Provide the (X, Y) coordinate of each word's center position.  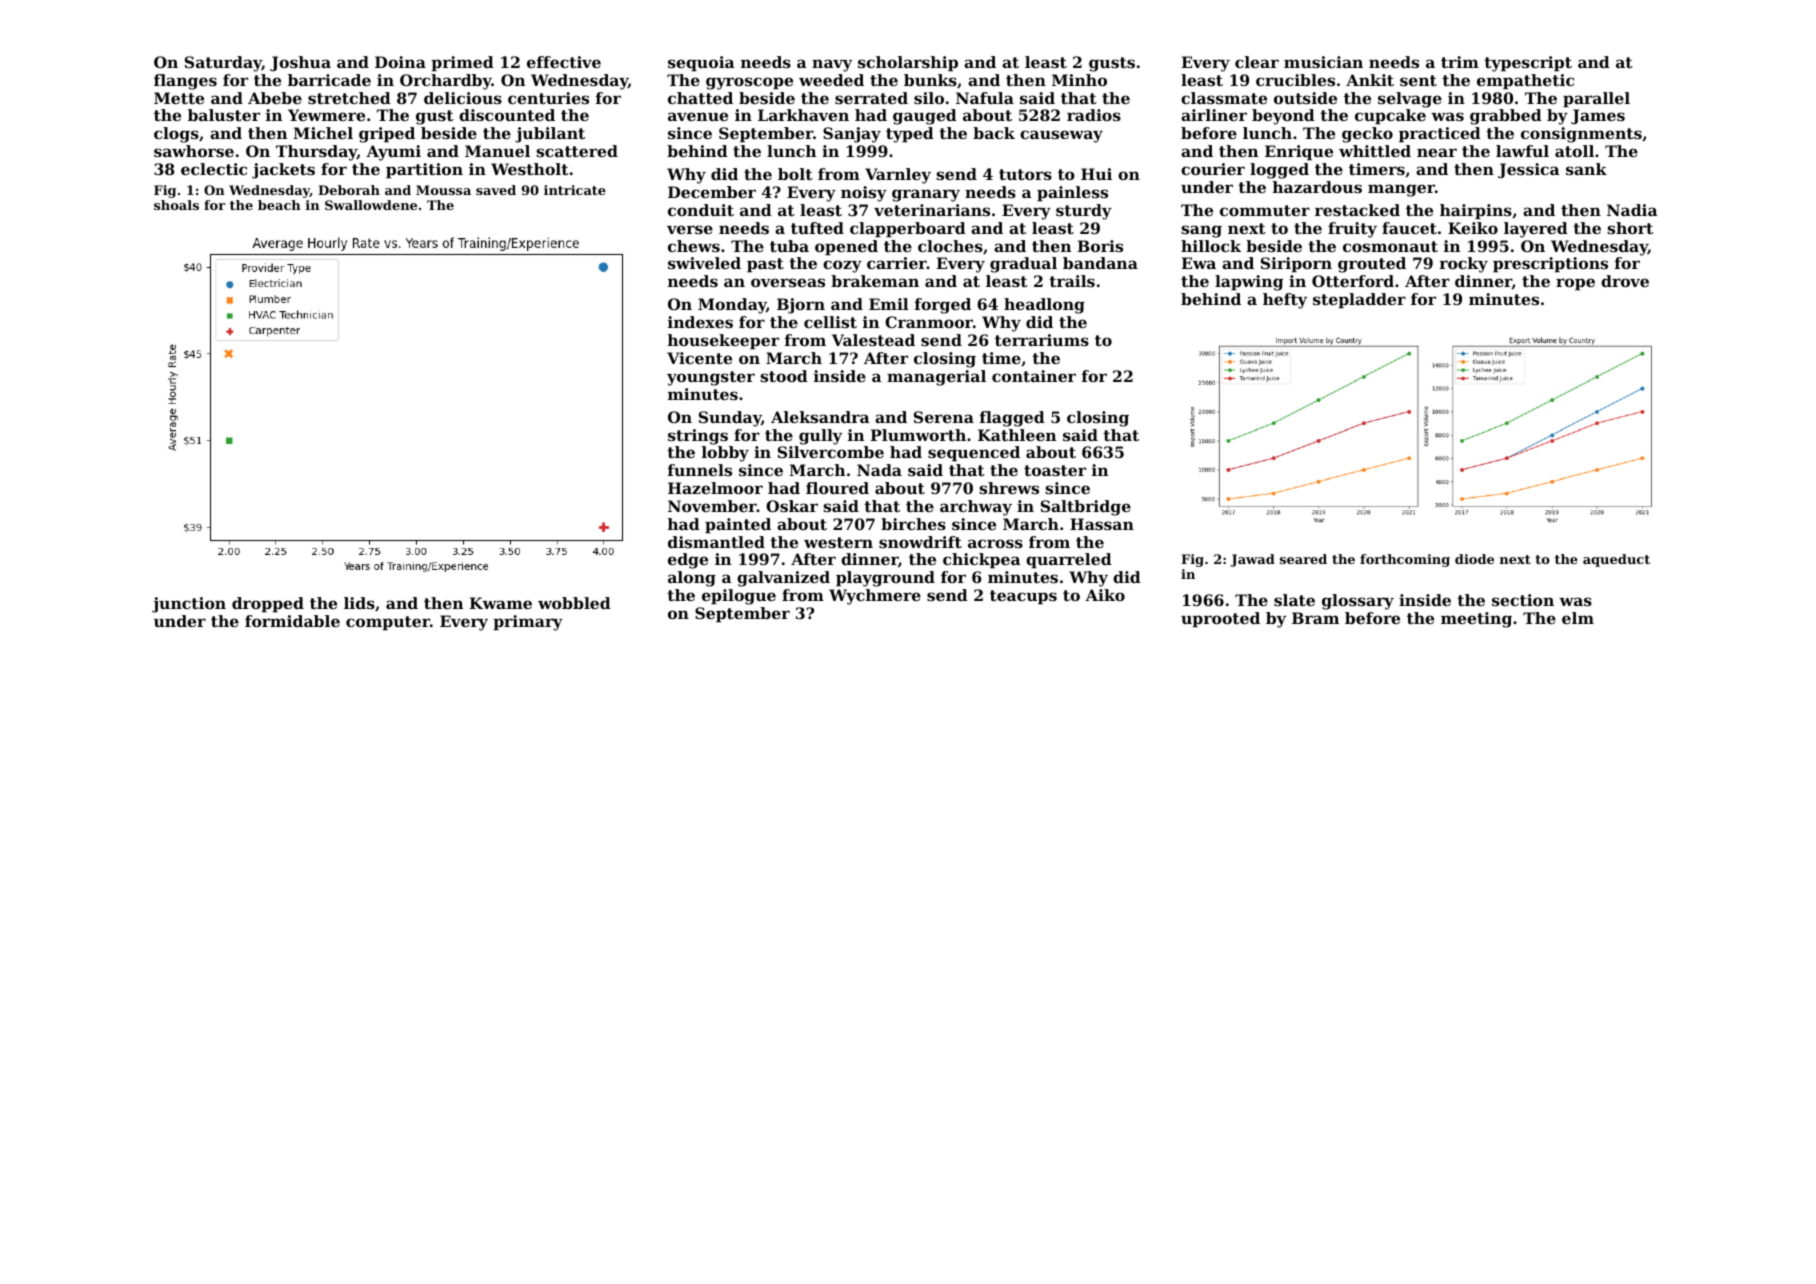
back (994, 133)
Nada (879, 470)
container (1034, 376)
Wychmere (875, 597)
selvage (1410, 100)
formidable (292, 621)
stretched (349, 98)
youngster (711, 378)
